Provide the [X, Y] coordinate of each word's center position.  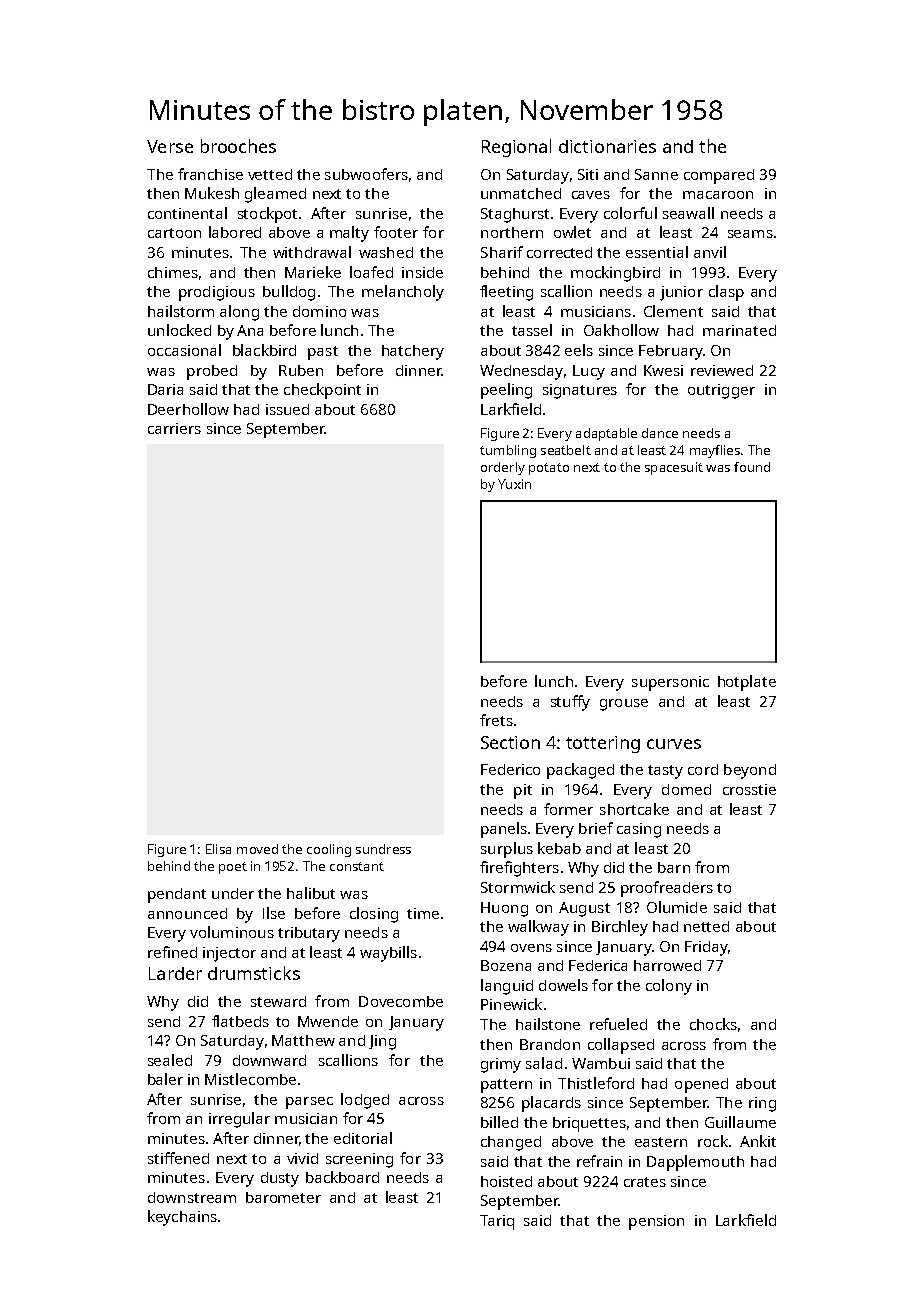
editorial [363, 1138]
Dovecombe [401, 1001]
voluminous [232, 932]
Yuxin [514, 484]
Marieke [313, 272]
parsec [309, 1103]
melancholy [403, 293]
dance [660, 433]
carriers [174, 428]
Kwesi [663, 370]
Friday [706, 948]
